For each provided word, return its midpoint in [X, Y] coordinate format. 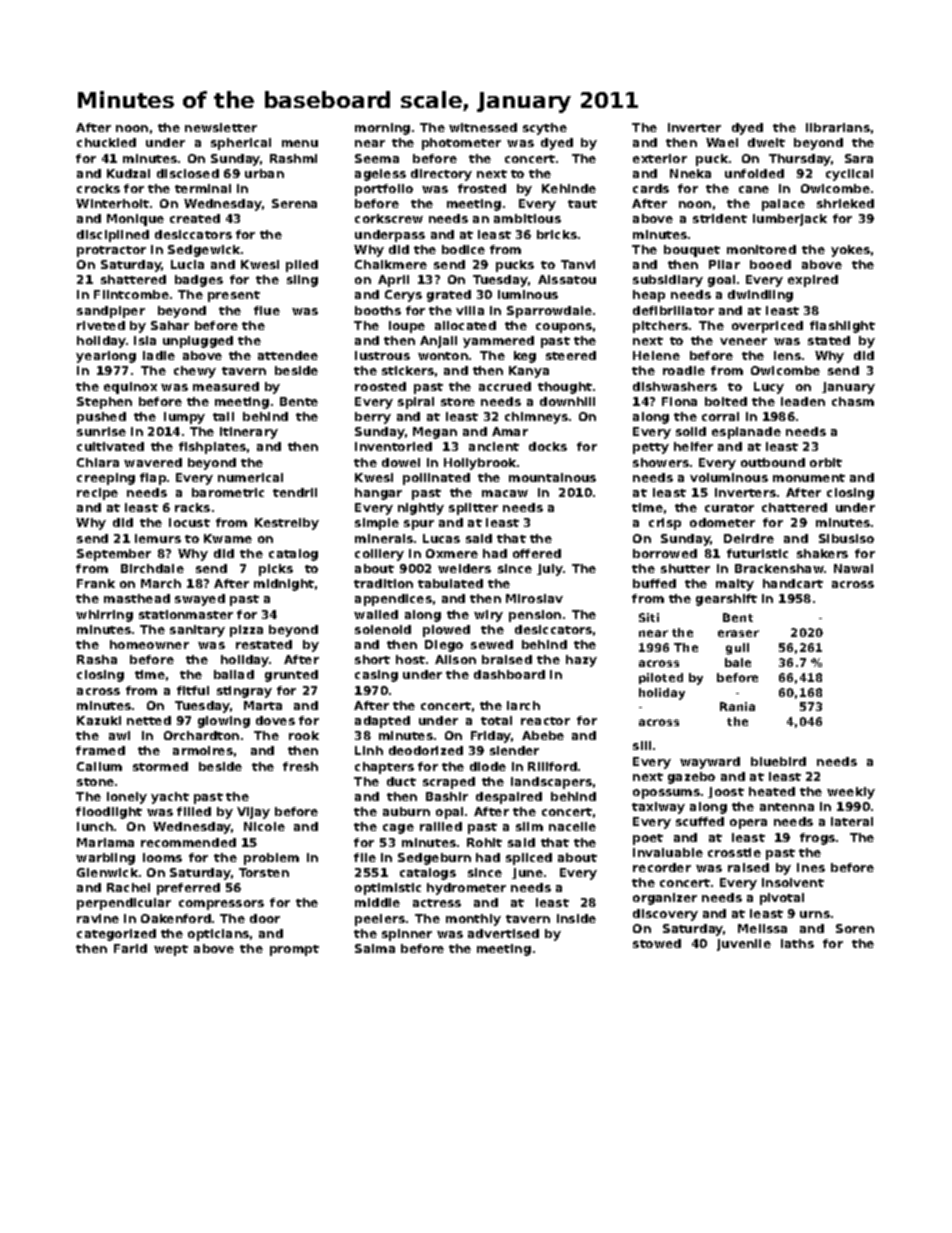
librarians [838, 127]
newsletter [221, 127]
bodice [463, 249]
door [265, 918]
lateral [852, 821]
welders [464, 568]
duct [401, 781]
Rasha [97, 659]
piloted [661, 678]
